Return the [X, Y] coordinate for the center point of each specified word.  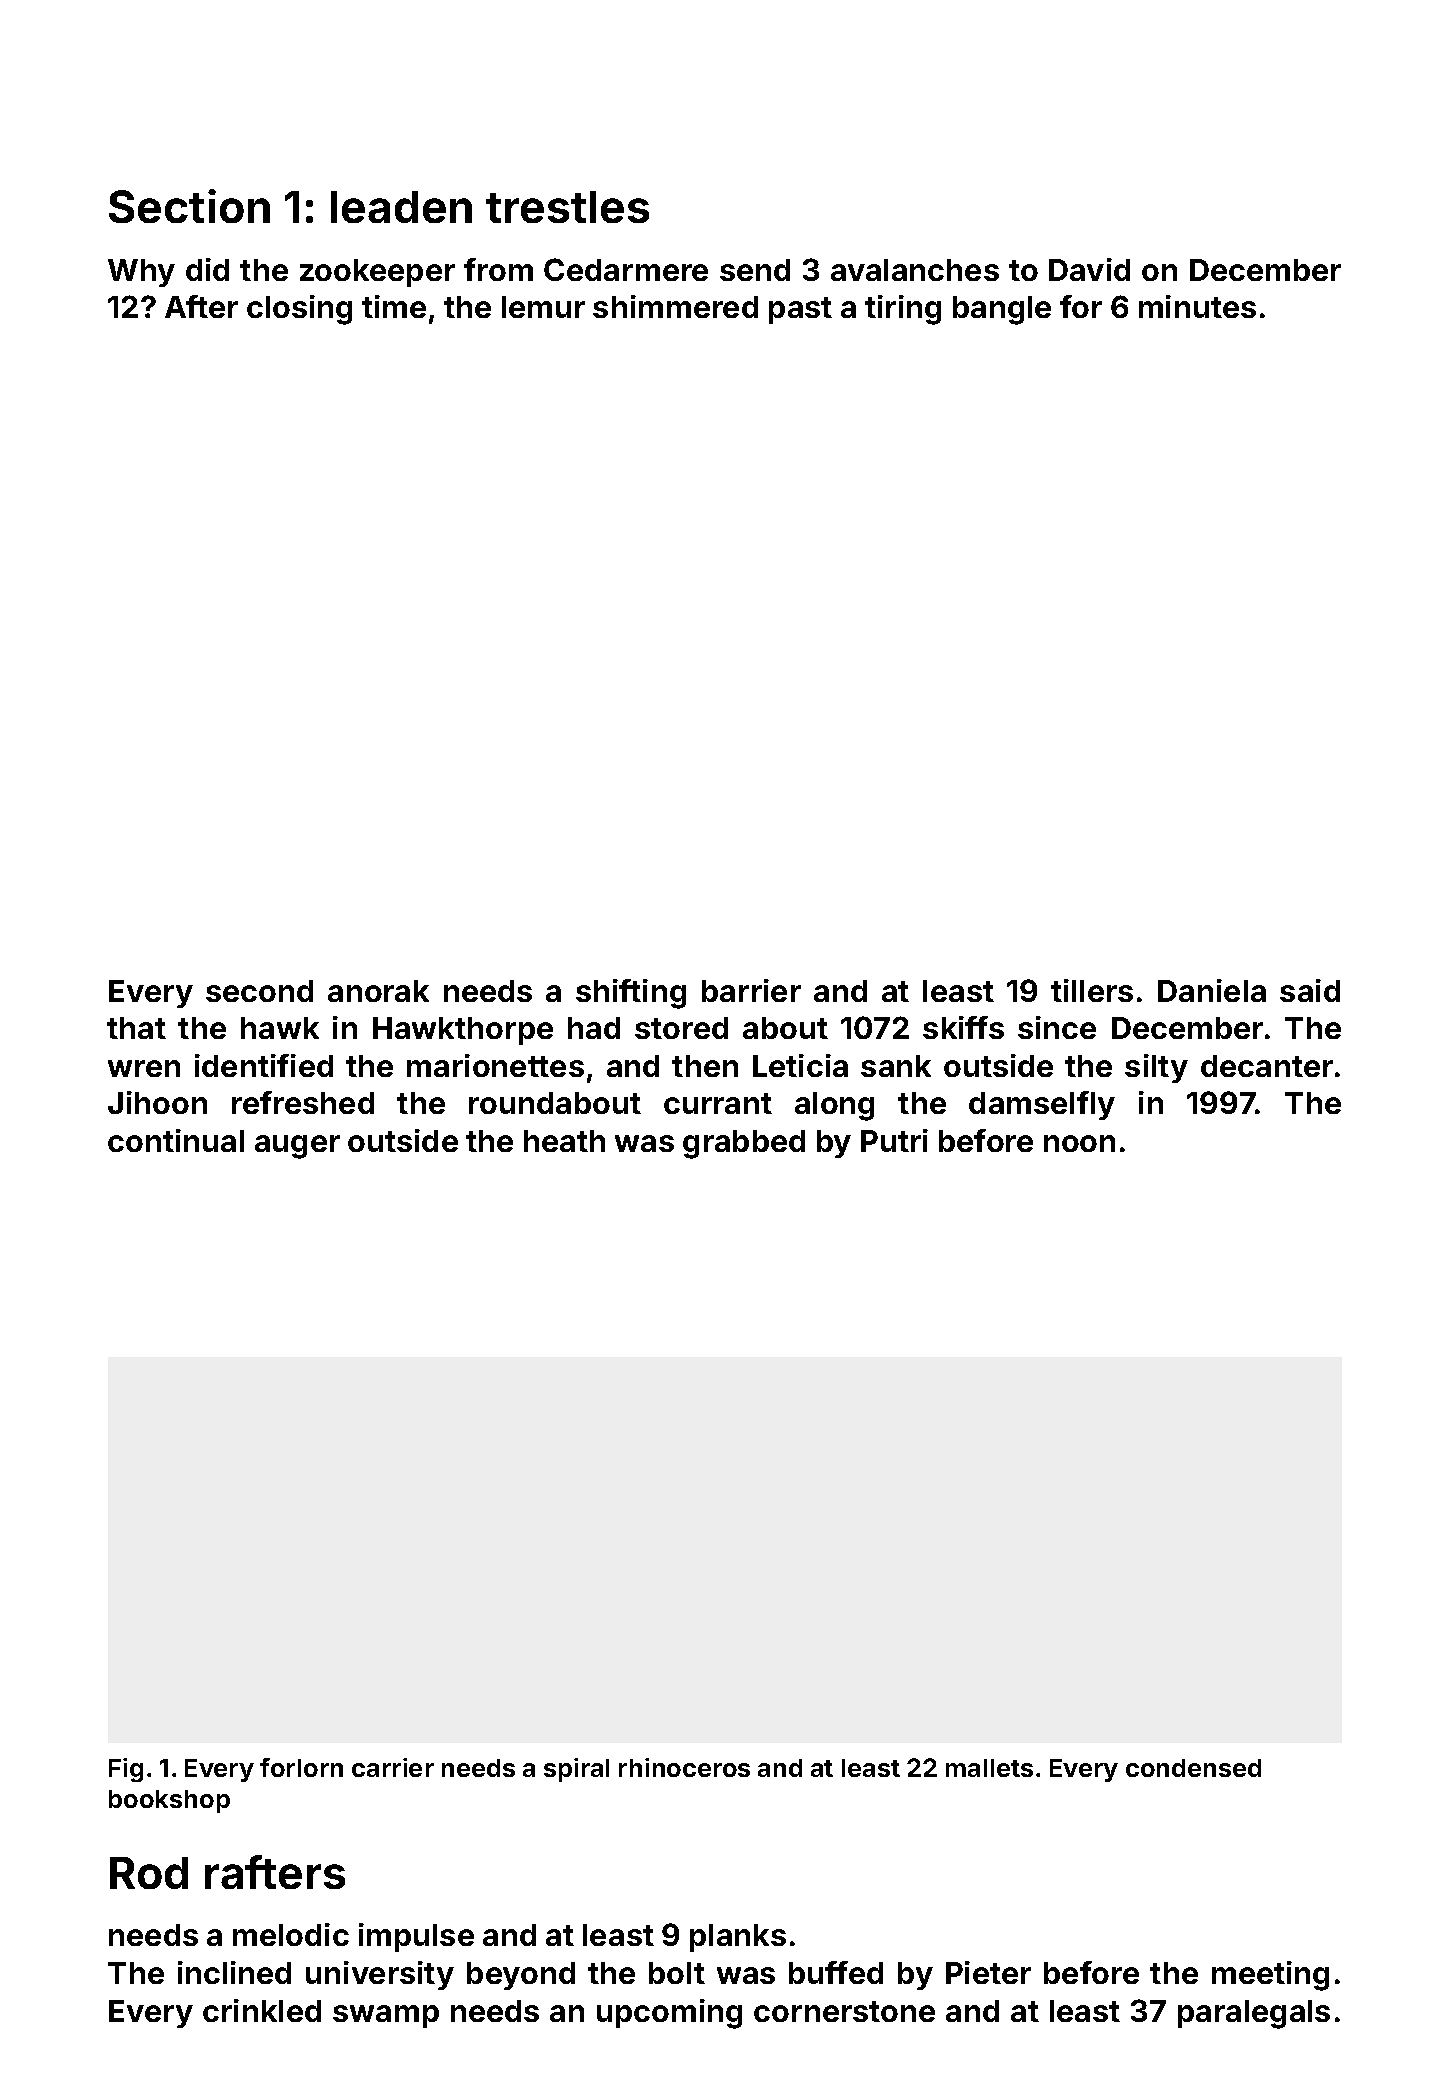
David [1089, 269]
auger [297, 1147]
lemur [543, 307]
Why [141, 273]
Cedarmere [626, 269]
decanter [1267, 1066]
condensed [1193, 1768]
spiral [576, 1770]
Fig [126, 1770]
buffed [836, 1972]
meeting [1270, 1976]
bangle [1002, 310]
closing [299, 310]
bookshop [169, 1801]
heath [564, 1141]
